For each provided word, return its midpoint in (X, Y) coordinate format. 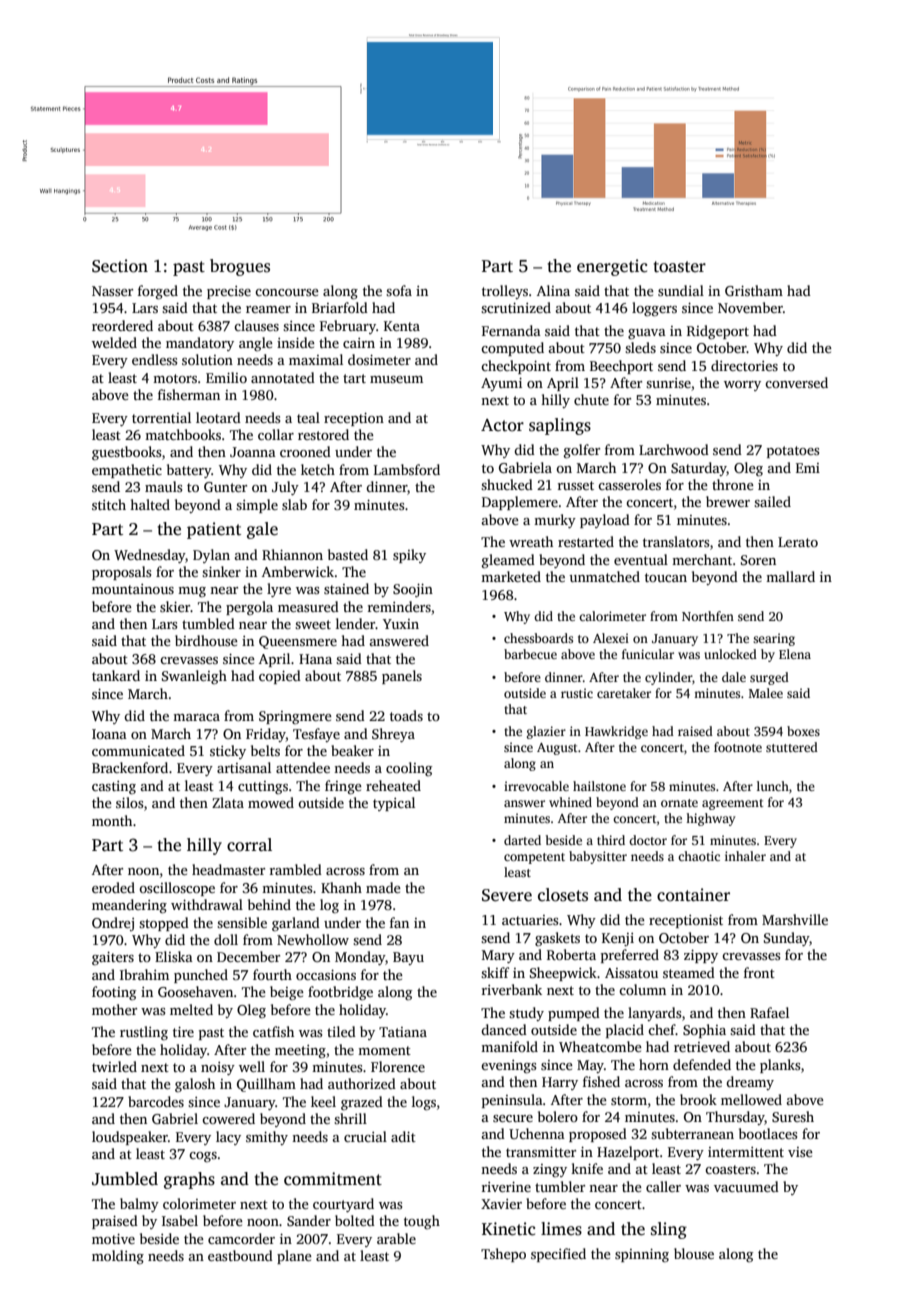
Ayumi (501, 384)
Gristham (754, 290)
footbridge (340, 993)
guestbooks (126, 453)
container (693, 895)
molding (118, 1257)
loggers (654, 309)
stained (346, 588)
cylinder (668, 678)
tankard (116, 675)
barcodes (156, 1101)
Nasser (112, 291)
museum (396, 379)
